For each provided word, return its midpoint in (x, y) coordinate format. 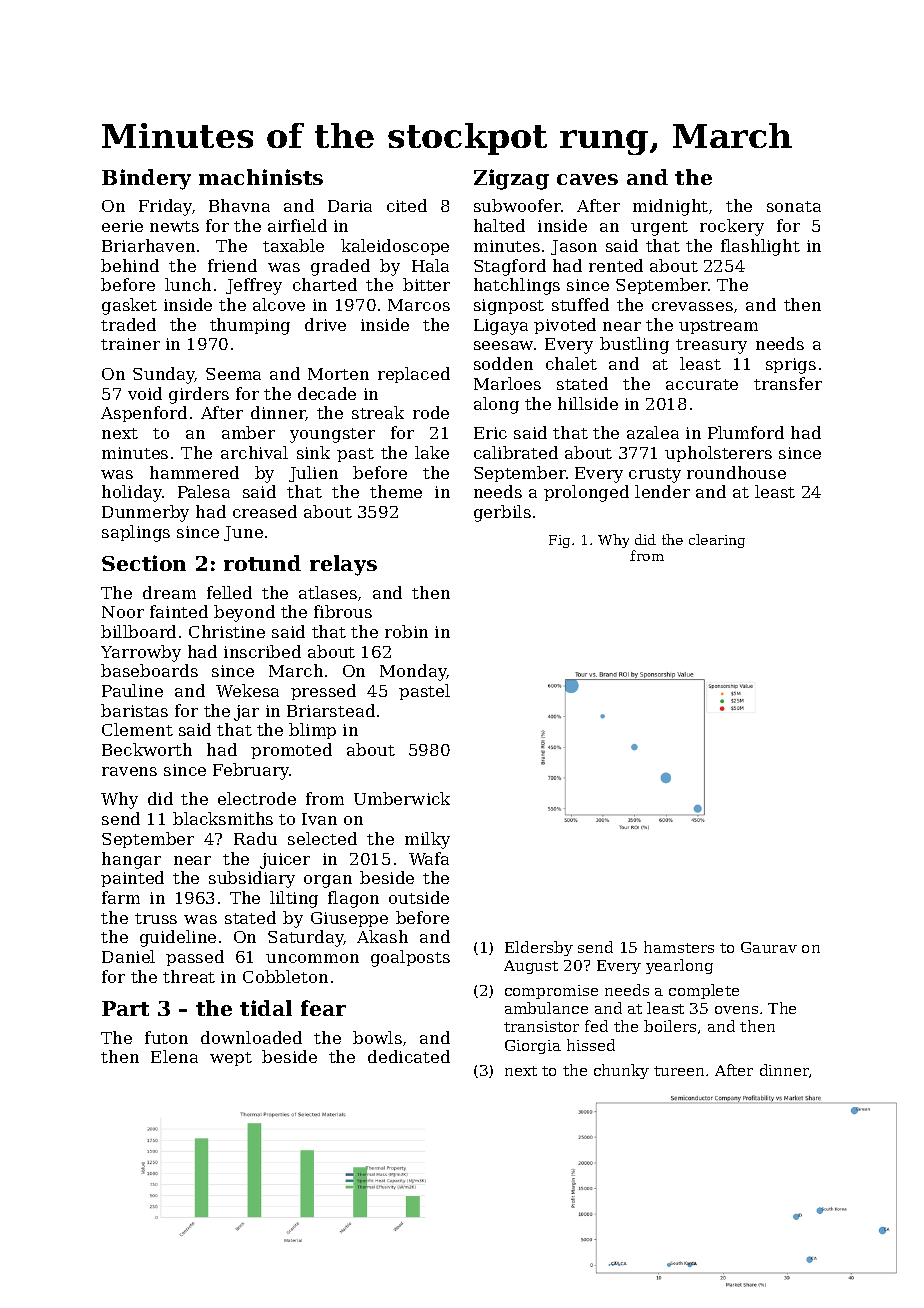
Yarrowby (141, 653)
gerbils (502, 513)
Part (125, 1008)
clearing (717, 541)
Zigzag (511, 179)
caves (587, 179)
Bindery (146, 179)
